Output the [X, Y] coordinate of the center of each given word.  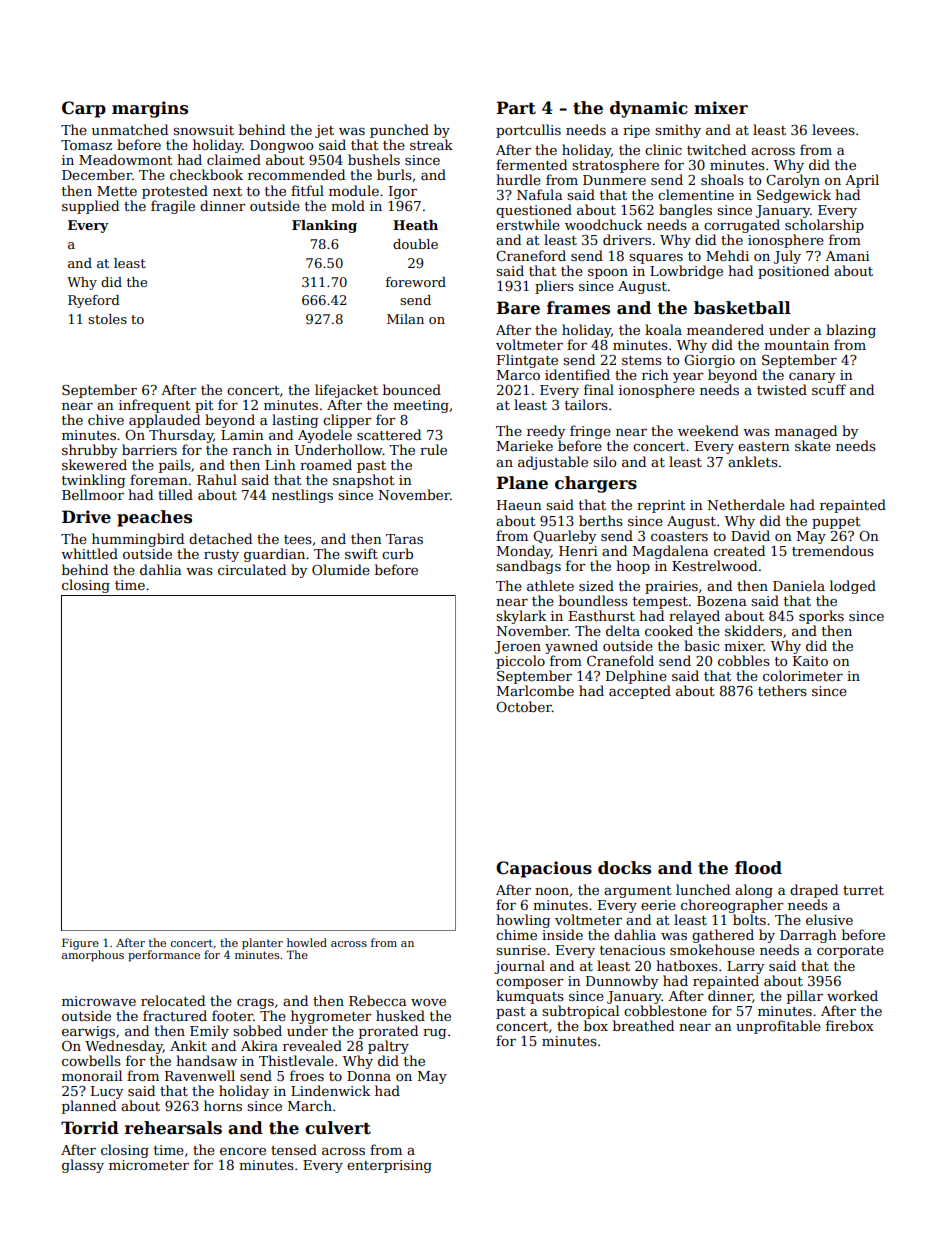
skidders [753, 630]
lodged [853, 587]
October [524, 706]
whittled [89, 553]
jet [324, 131]
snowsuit [203, 130]
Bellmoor [93, 494]
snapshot [364, 481]
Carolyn [793, 181]
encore [243, 1151]
